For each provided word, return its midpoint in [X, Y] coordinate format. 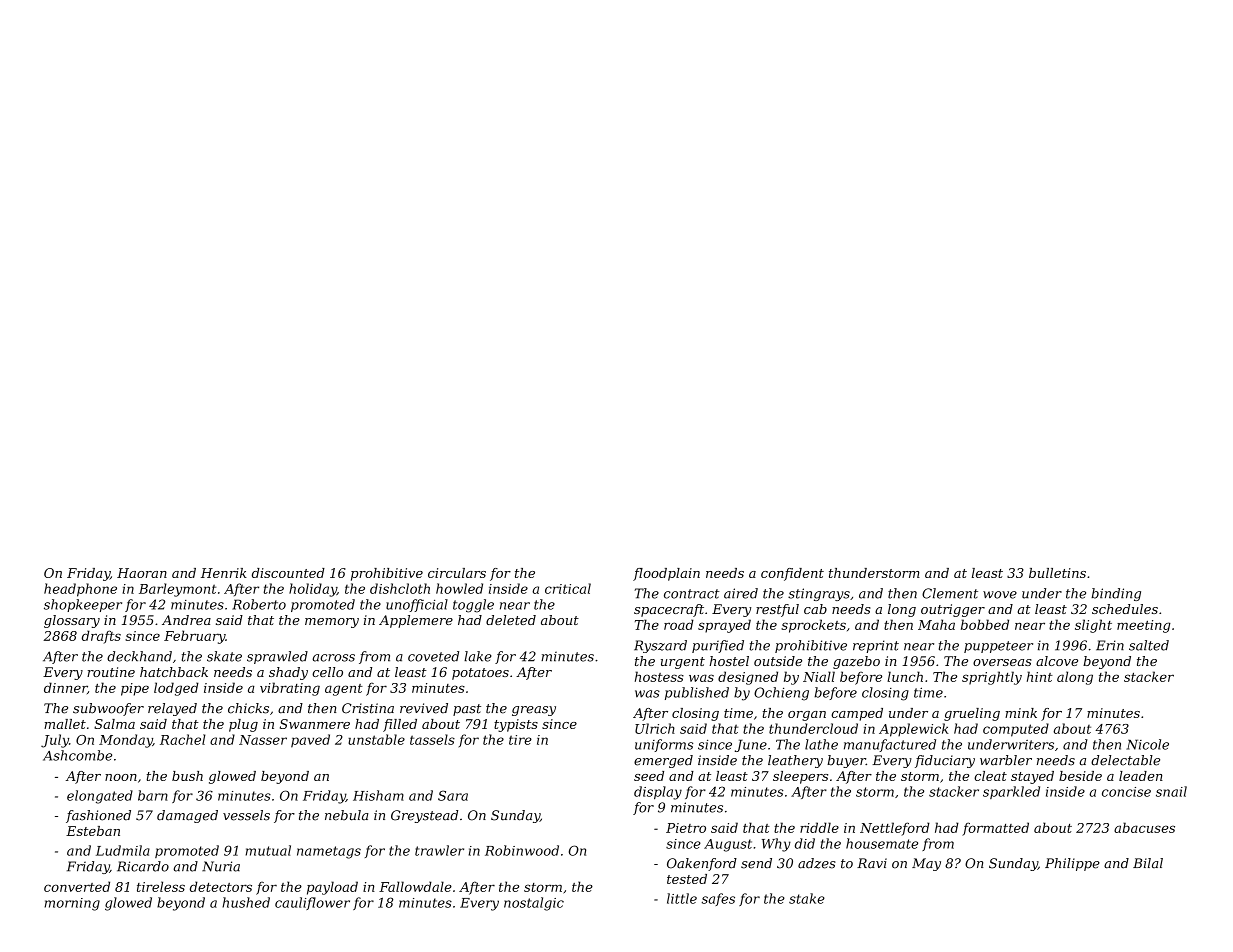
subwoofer [108, 709]
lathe [821, 744]
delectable [1125, 760]
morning [72, 904]
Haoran [142, 573]
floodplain [666, 574]
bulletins [1057, 573]
